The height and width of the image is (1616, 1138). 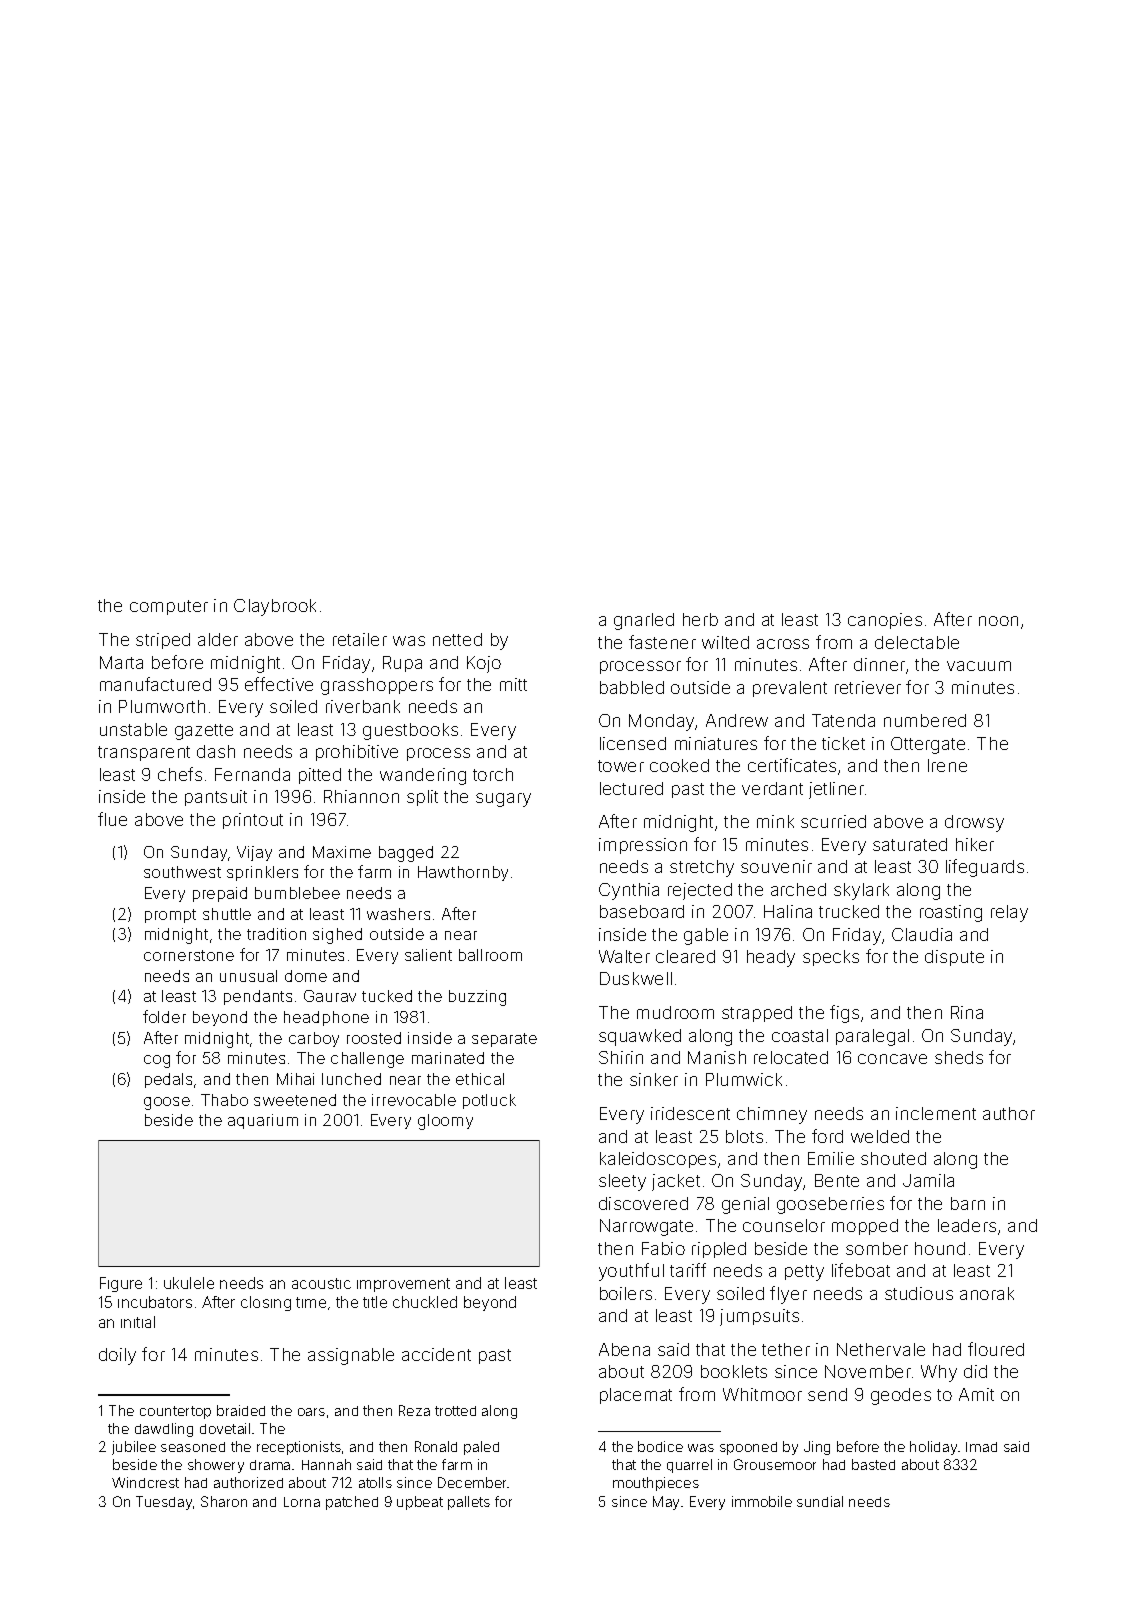 I want to click on salient, so click(x=428, y=955).
